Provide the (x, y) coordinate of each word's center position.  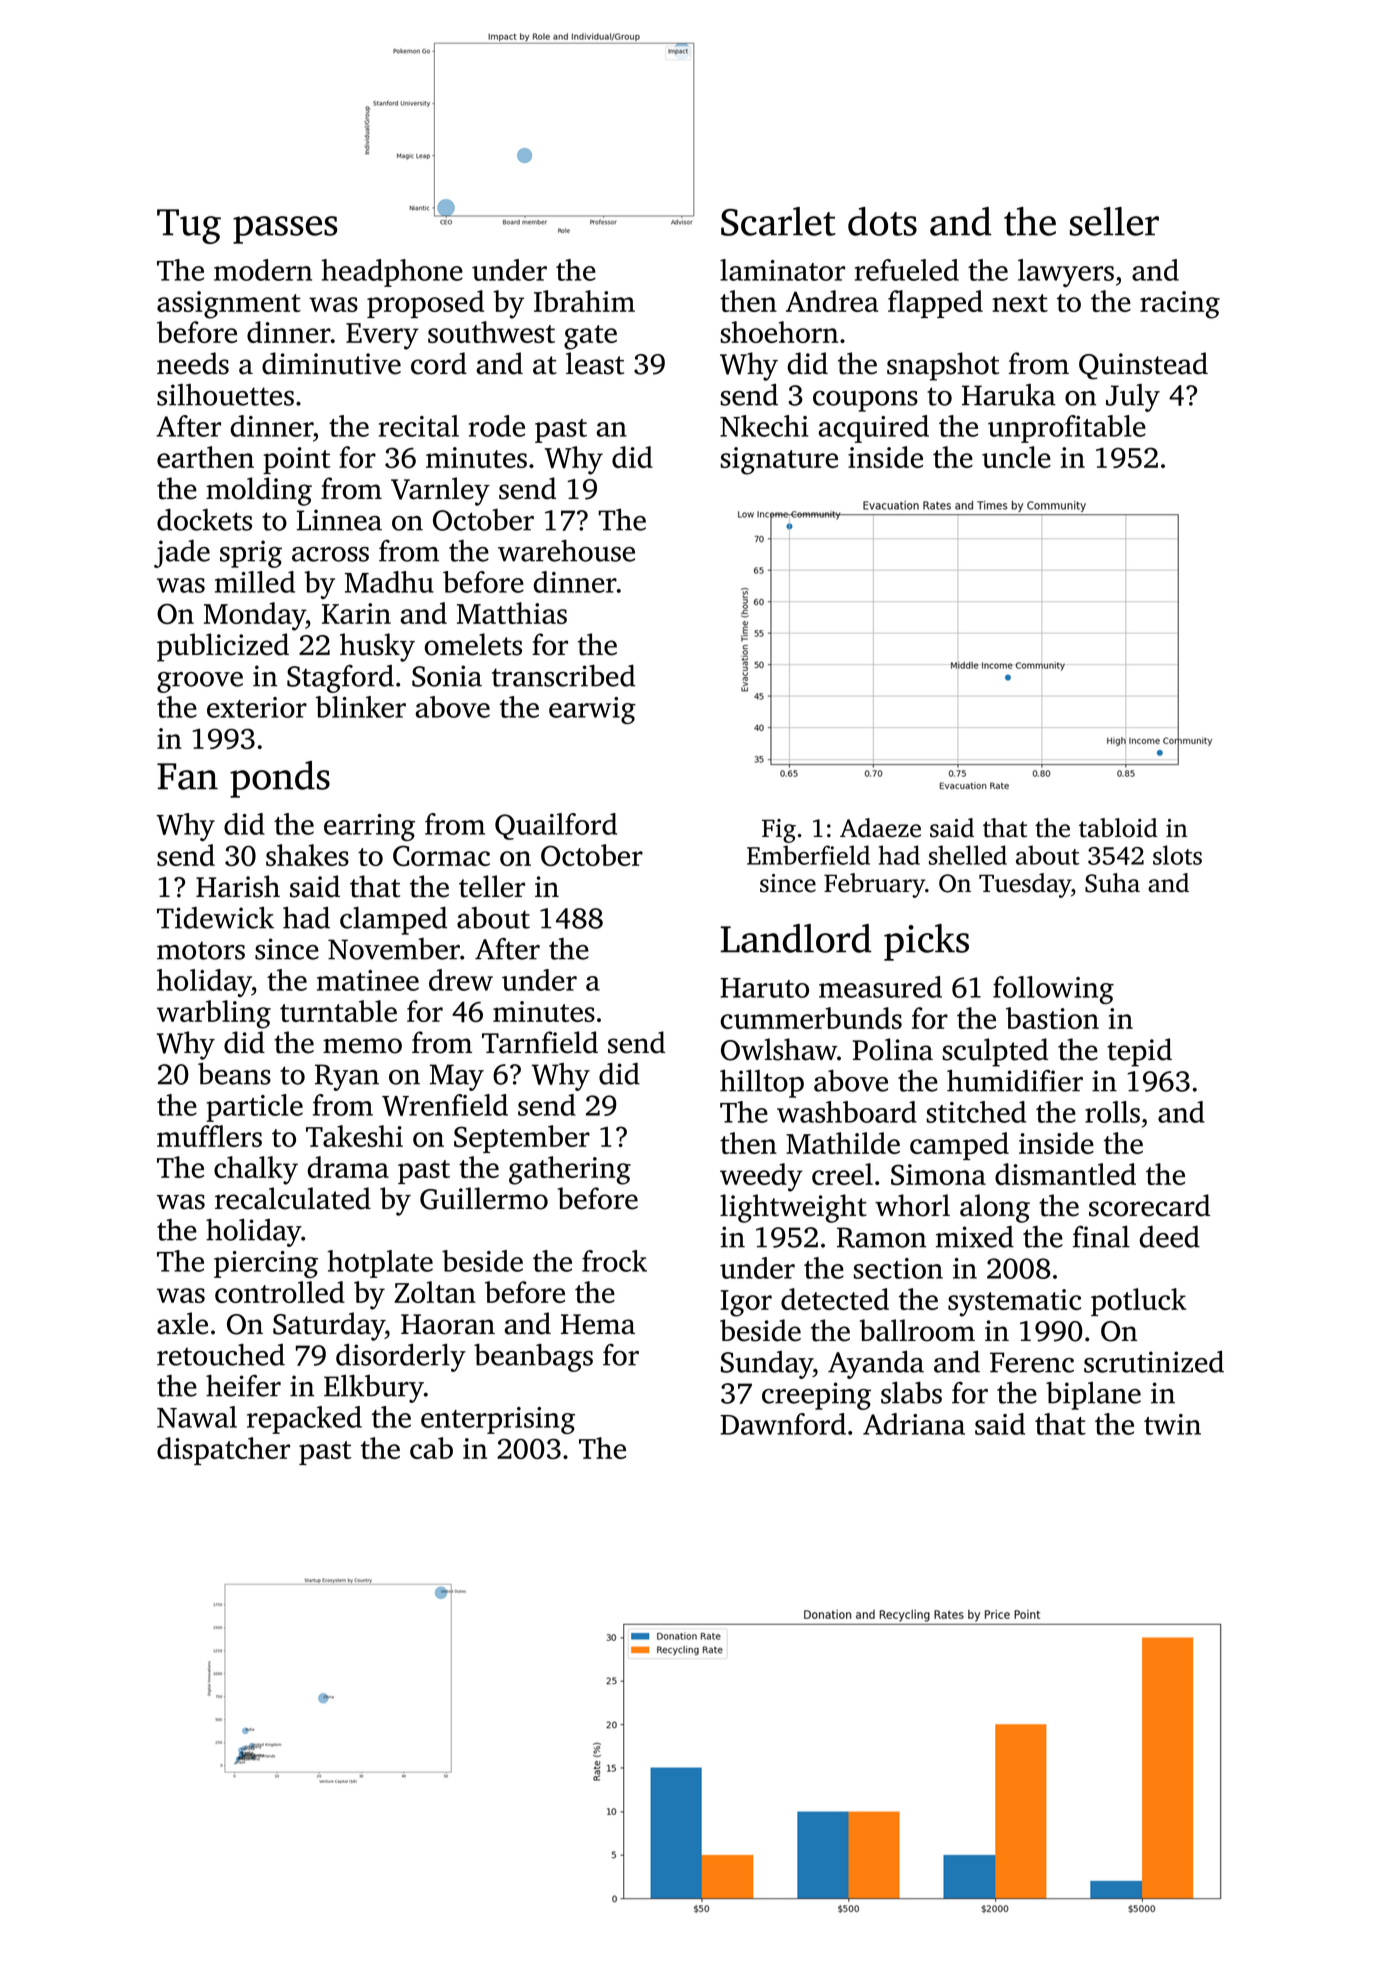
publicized (223, 647)
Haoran (448, 1324)
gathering (570, 1170)
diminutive (331, 363)
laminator (782, 270)
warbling (214, 1014)
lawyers (1066, 273)
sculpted (995, 1052)
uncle (1016, 457)
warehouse (566, 550)
